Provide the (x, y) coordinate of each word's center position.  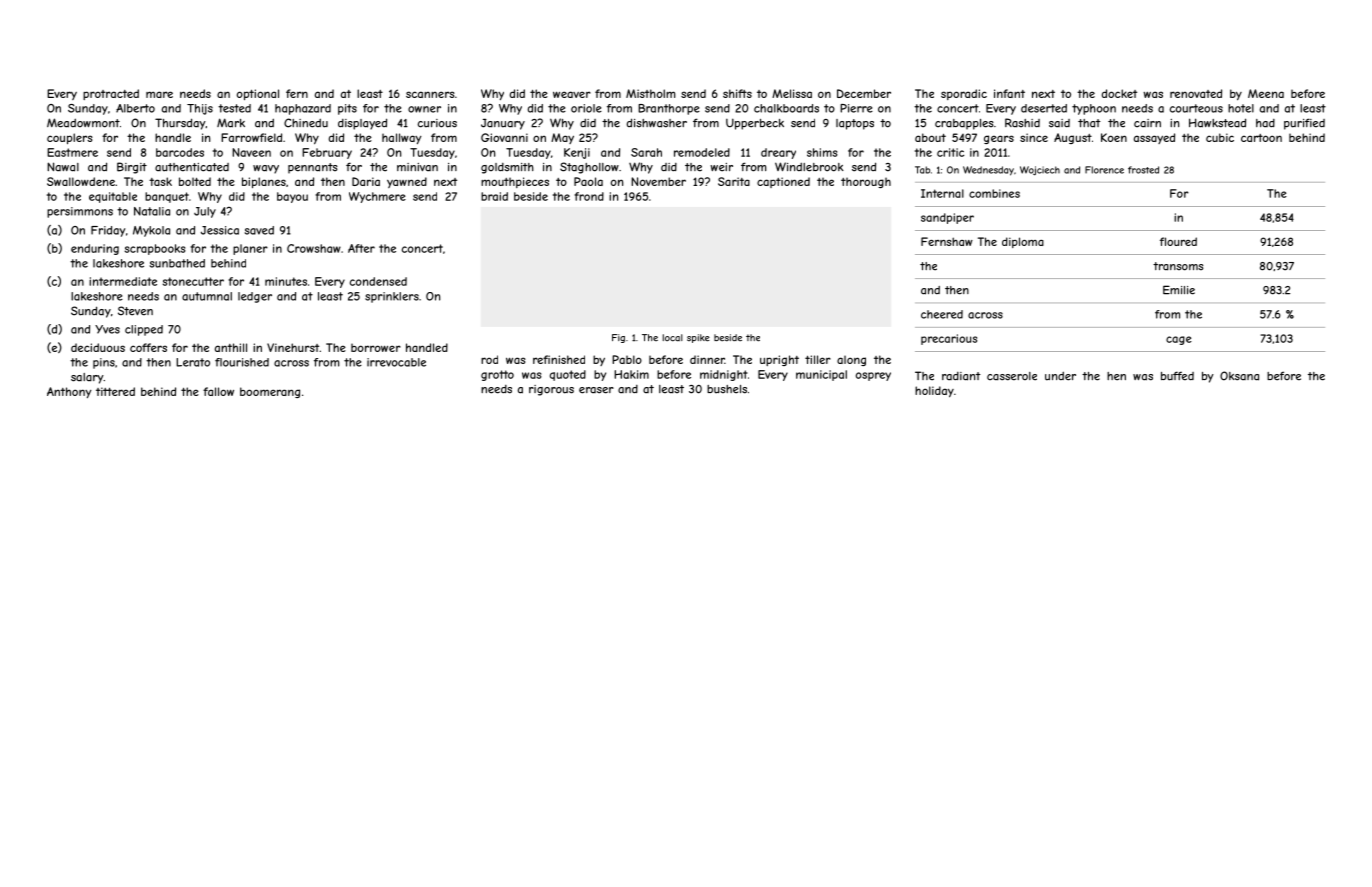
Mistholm (650, 93)
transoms (1178, 266)
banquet (167, 197)
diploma (1023, 242)
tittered (115, 391)
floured (1178, 241)
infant (1009, 93)
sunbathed (177, 263)
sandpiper (947, 218)
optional (258, 94)
